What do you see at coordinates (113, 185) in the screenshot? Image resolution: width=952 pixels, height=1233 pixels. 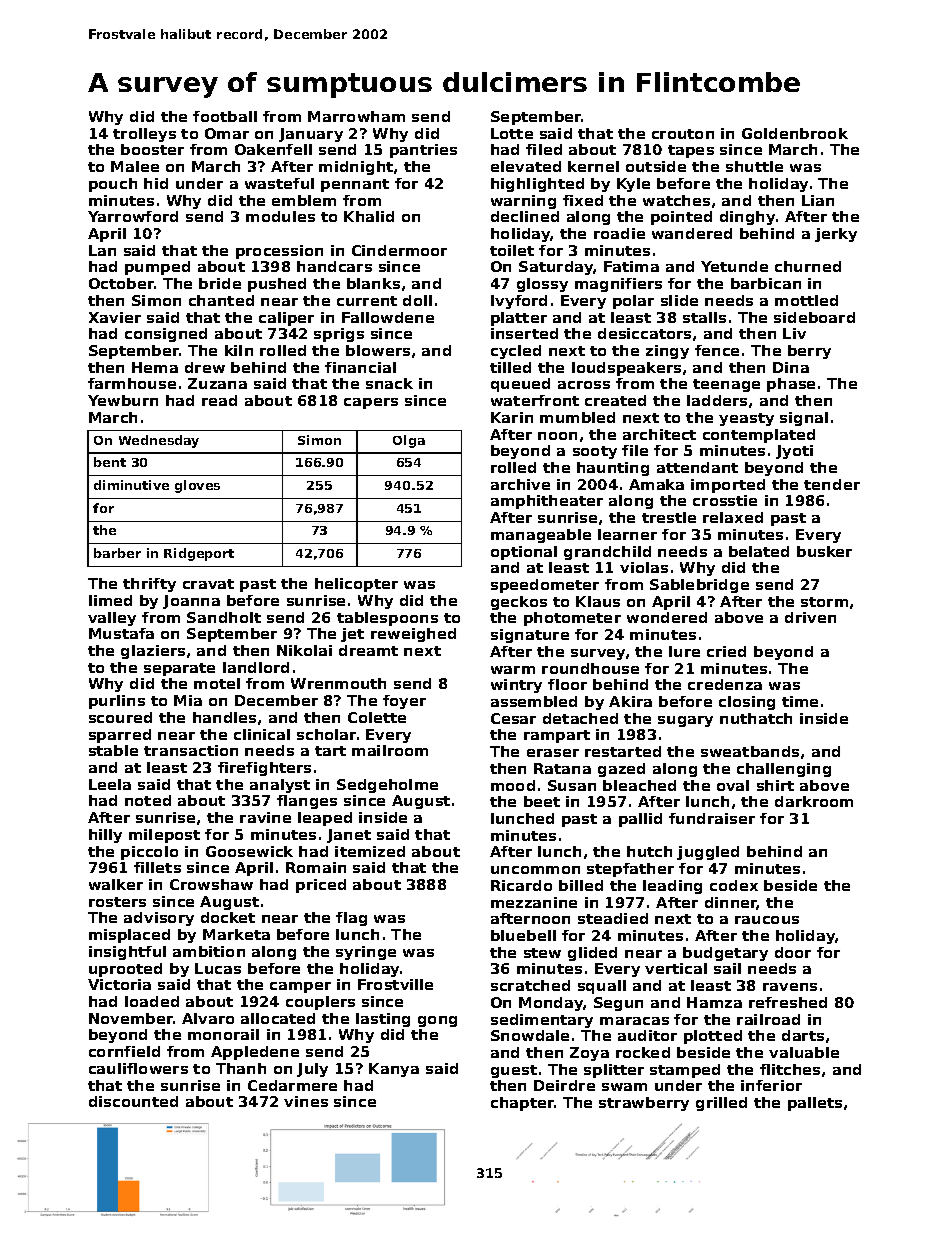 I see `pouch` at bounding box center [113, 185].
